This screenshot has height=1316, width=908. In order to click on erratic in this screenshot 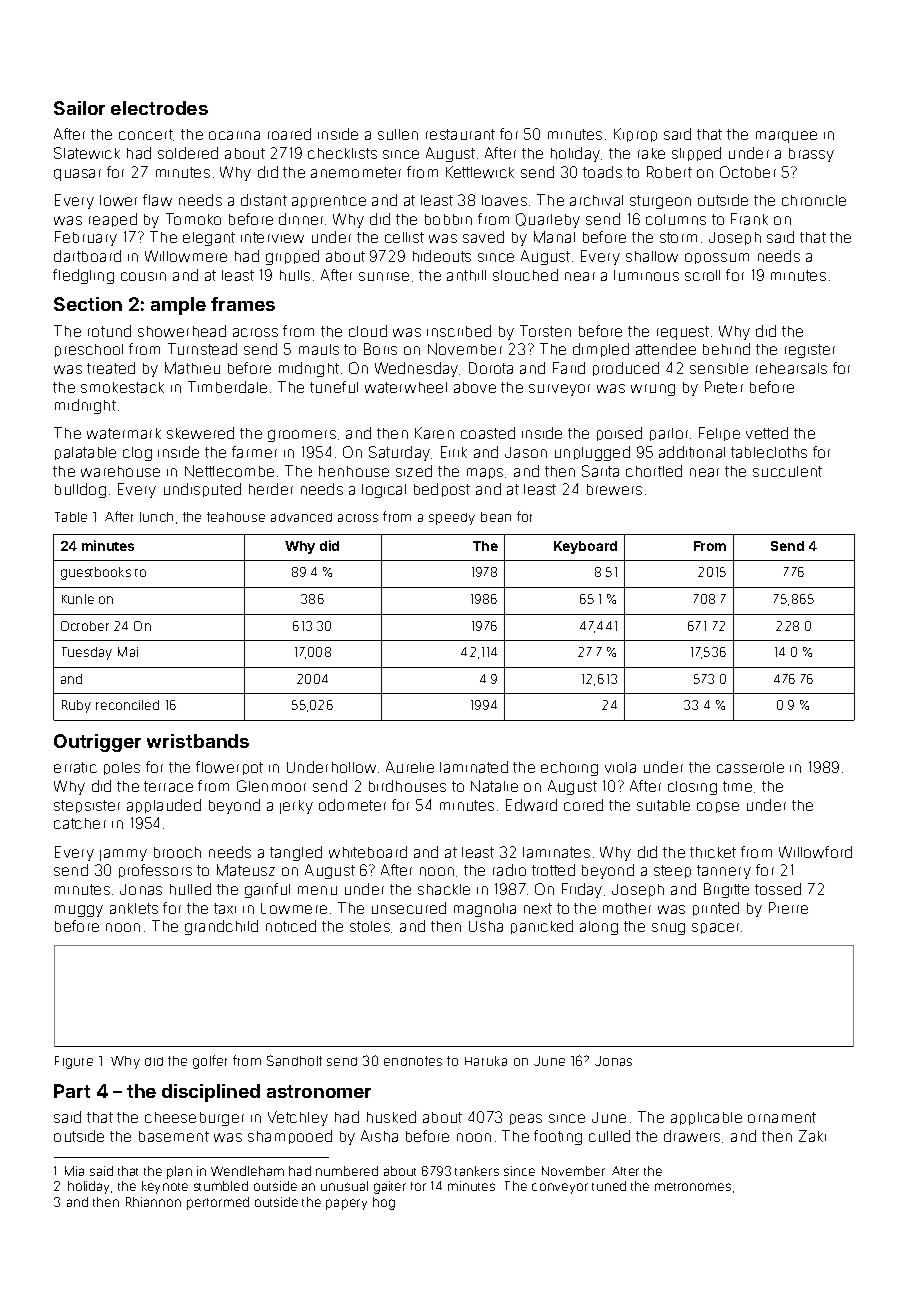, I will do `click(75, 767)`.
